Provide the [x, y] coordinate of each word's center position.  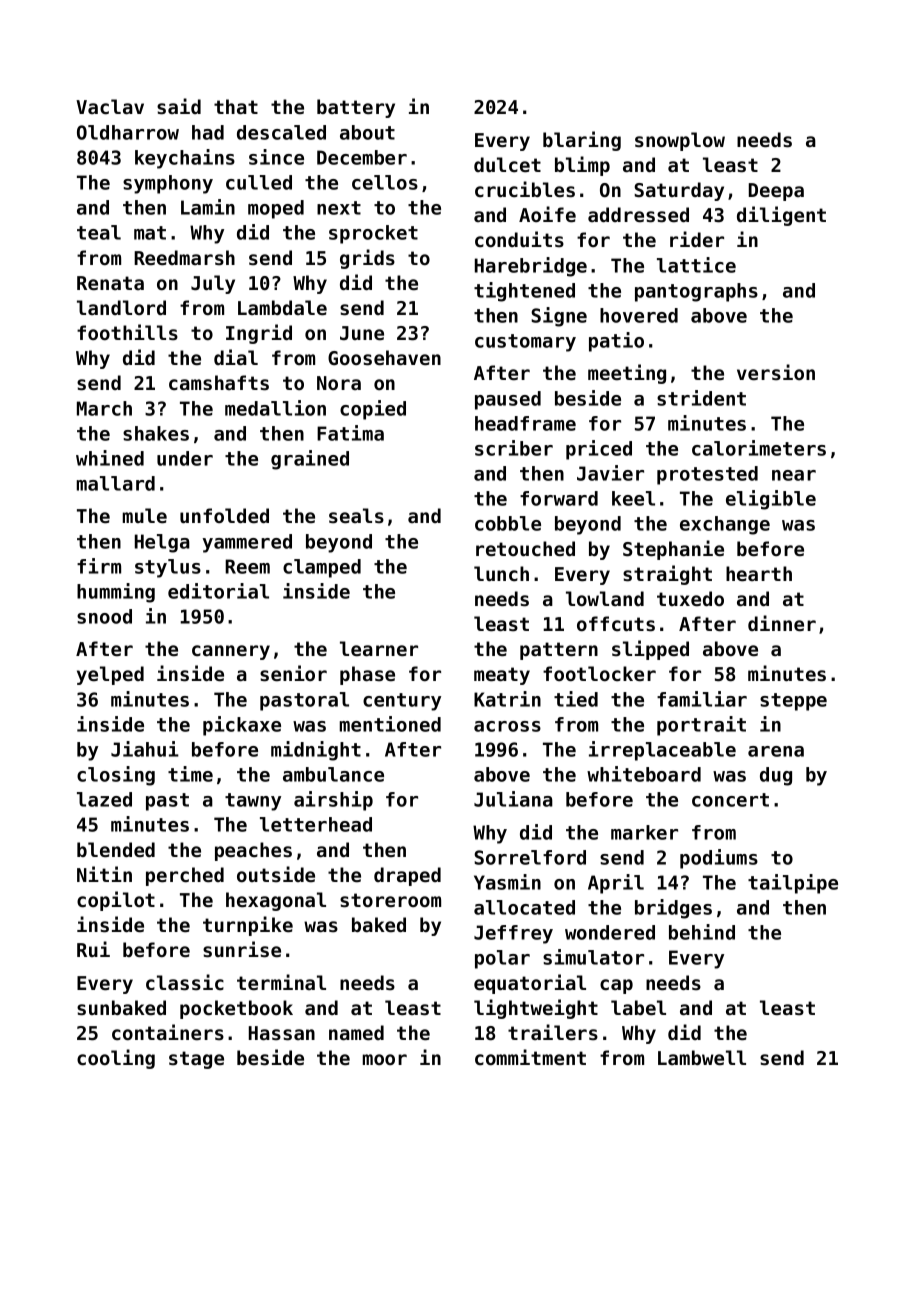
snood [104, 616]
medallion [275, 408]
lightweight [536, 1009]
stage [196, 1060]
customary [525, 343]
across [507, 726]
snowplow [680, 141]
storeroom [390, 900]
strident [701, 398]
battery [356, 108]
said [179, 106]
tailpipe [793, 884]
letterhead [316, 824]
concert [730, 800]
